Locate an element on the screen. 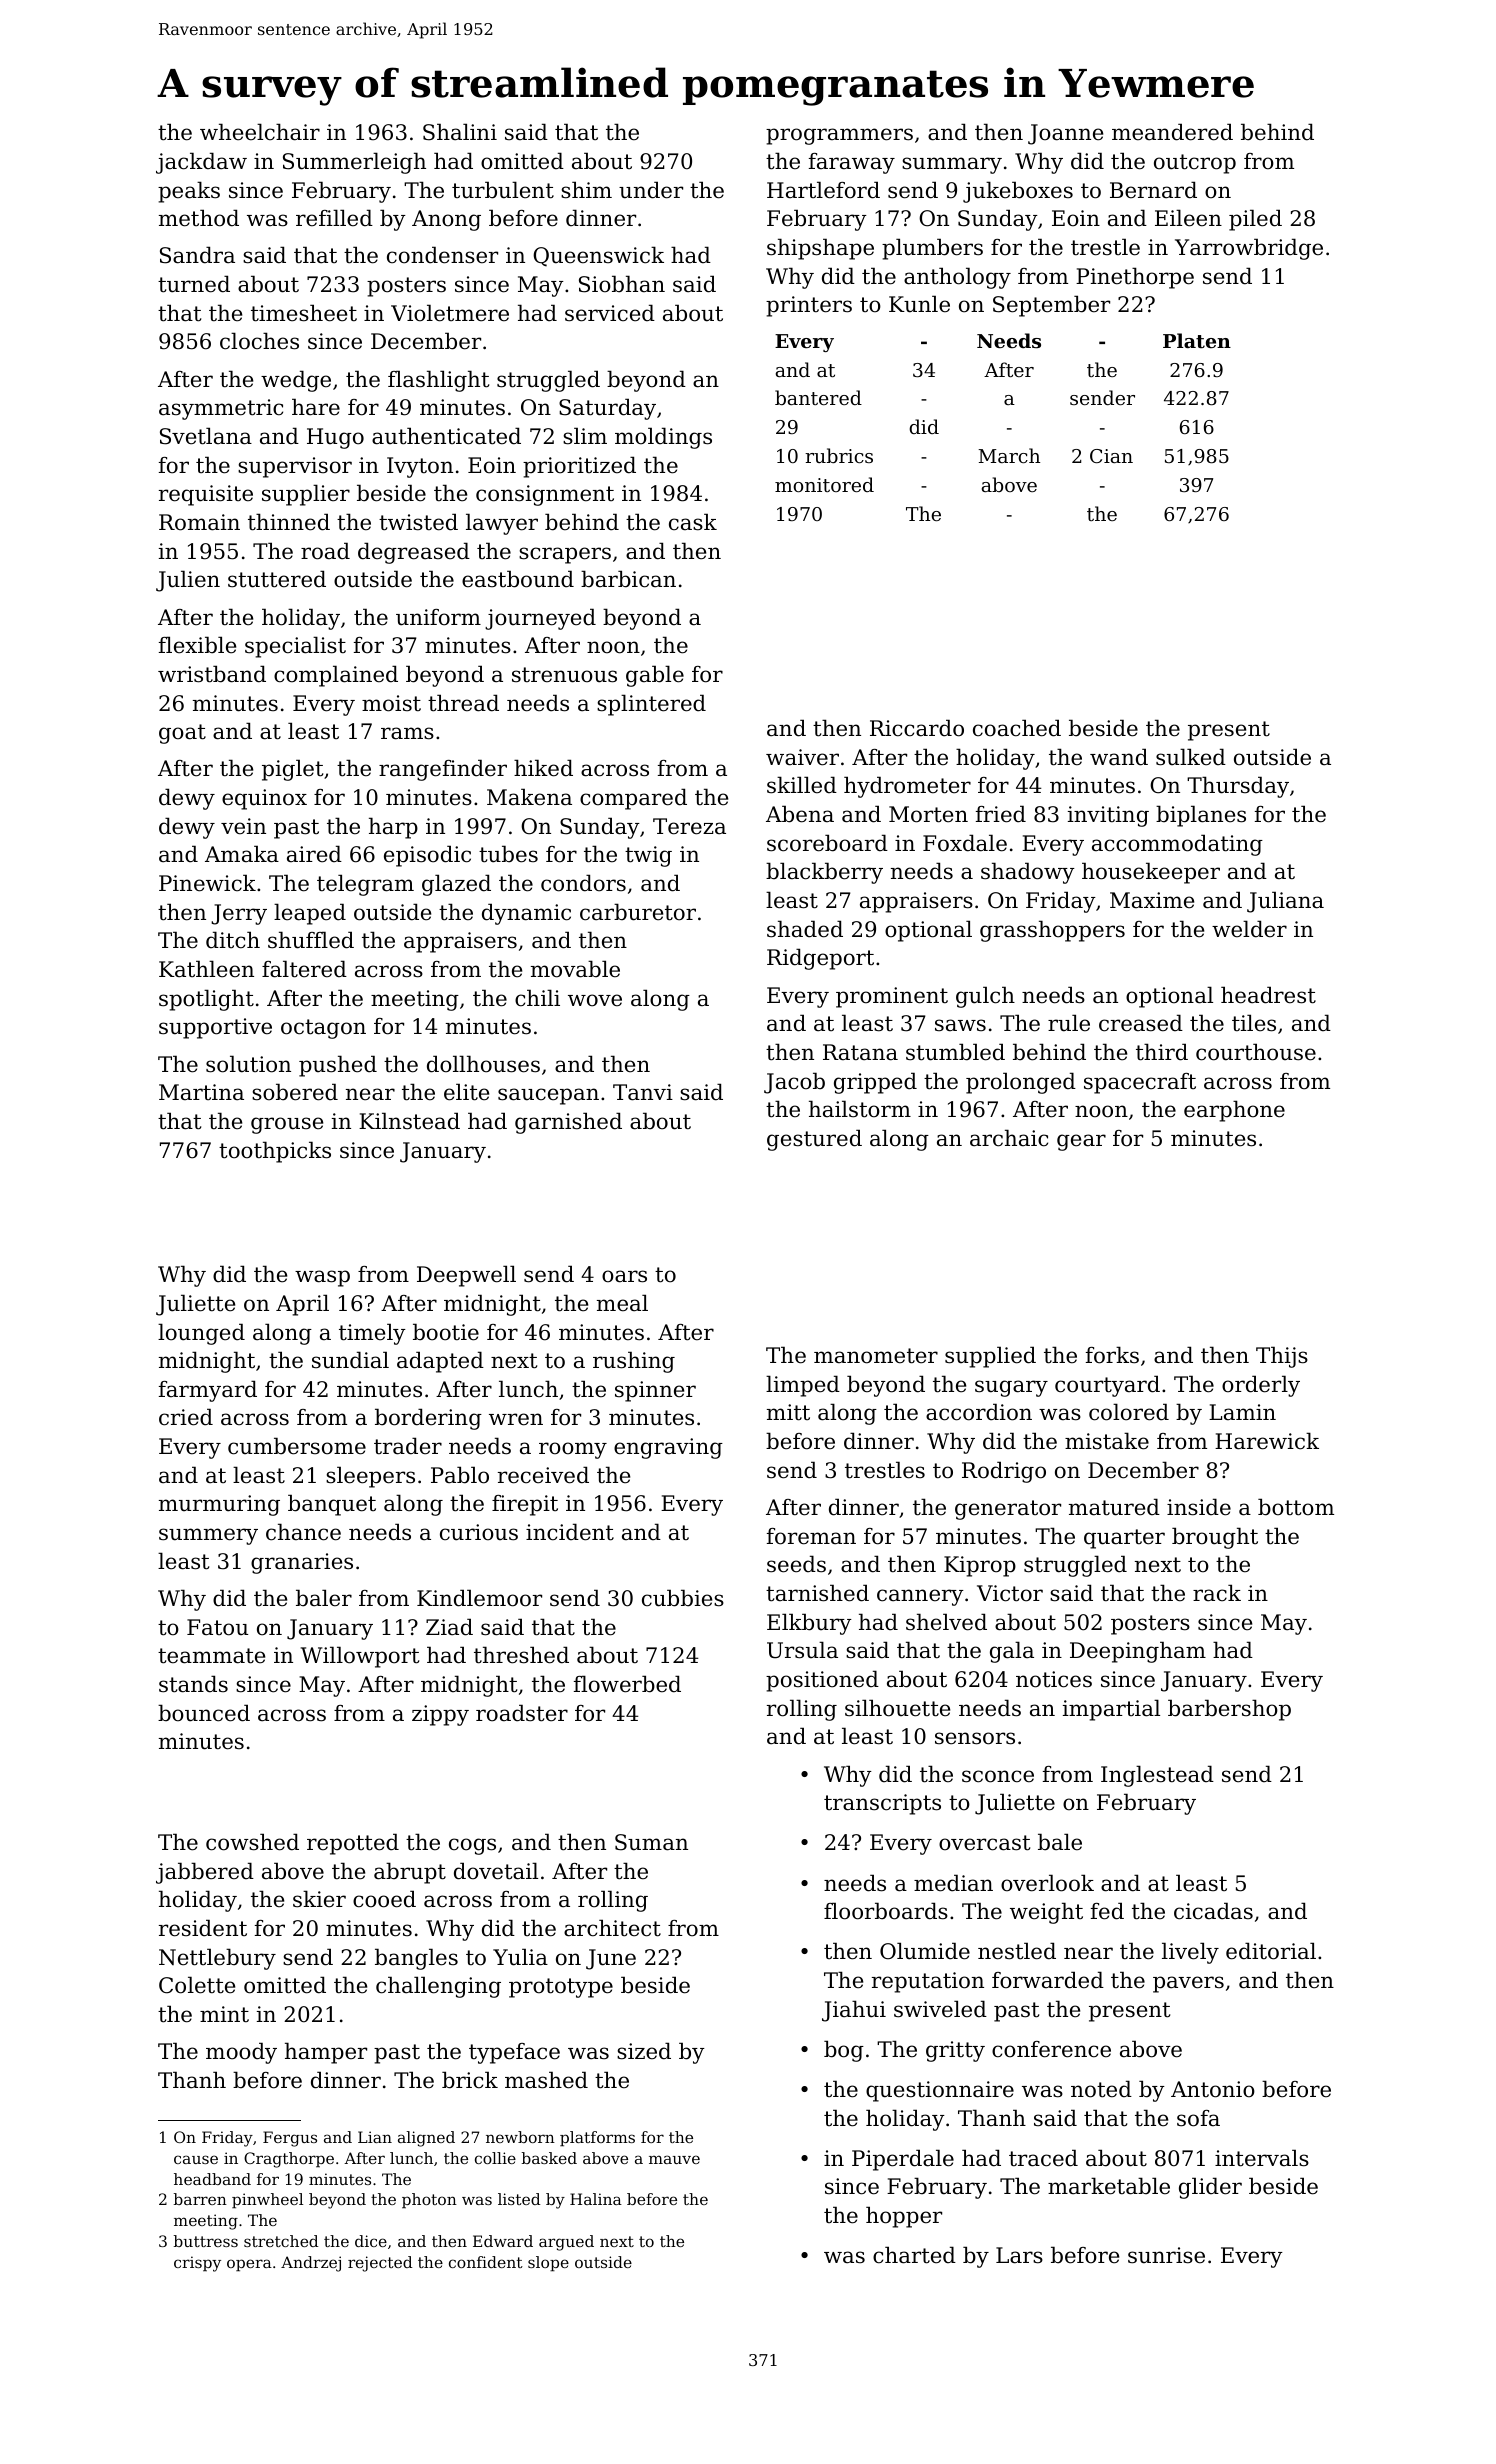  charted is located at coordinates (914, 2255).
